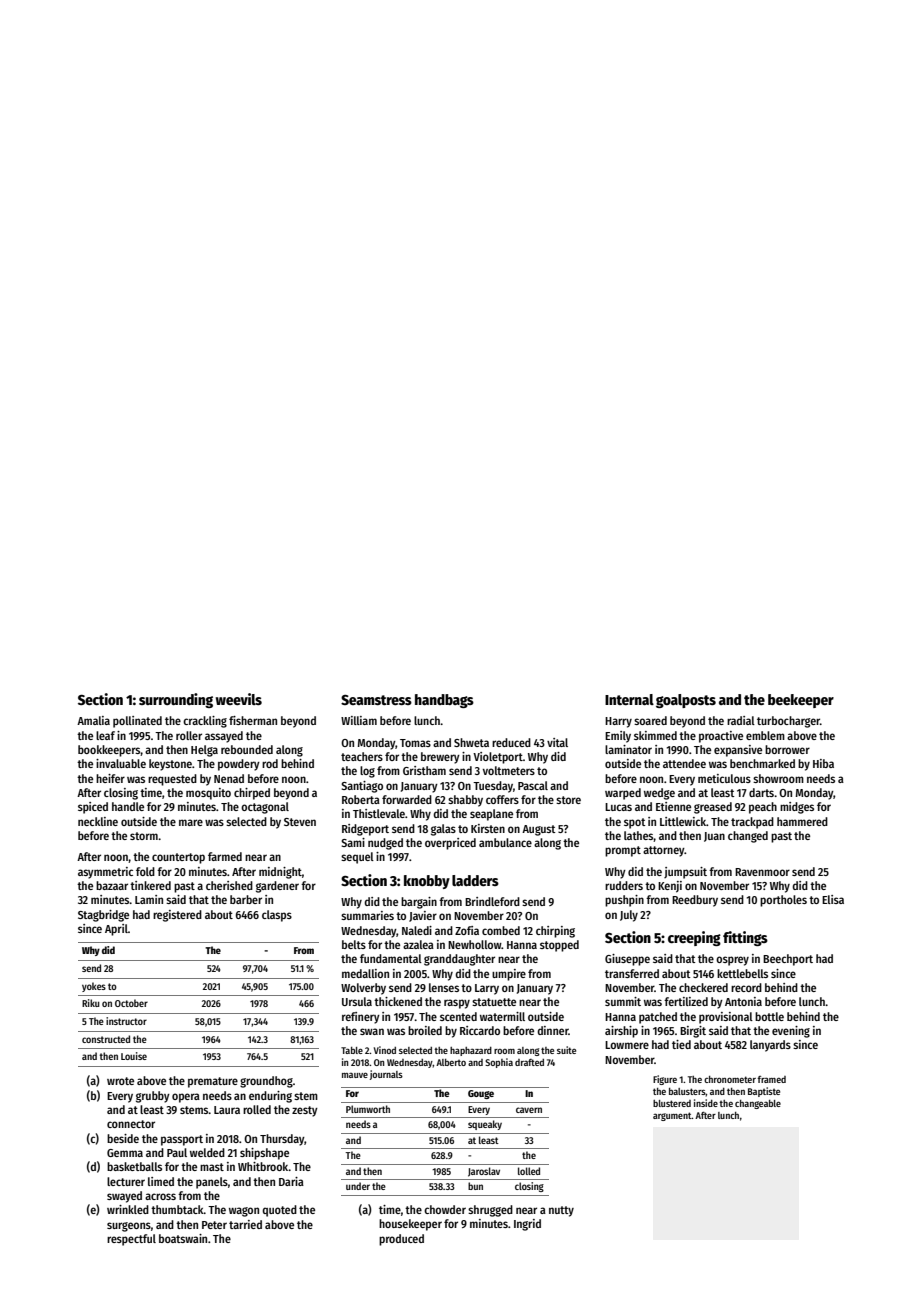 The width and height of the screenshot is (924, 1308). Describe the element at coordinates (557, 742) in the screenshot. I see `vital` at that location.
